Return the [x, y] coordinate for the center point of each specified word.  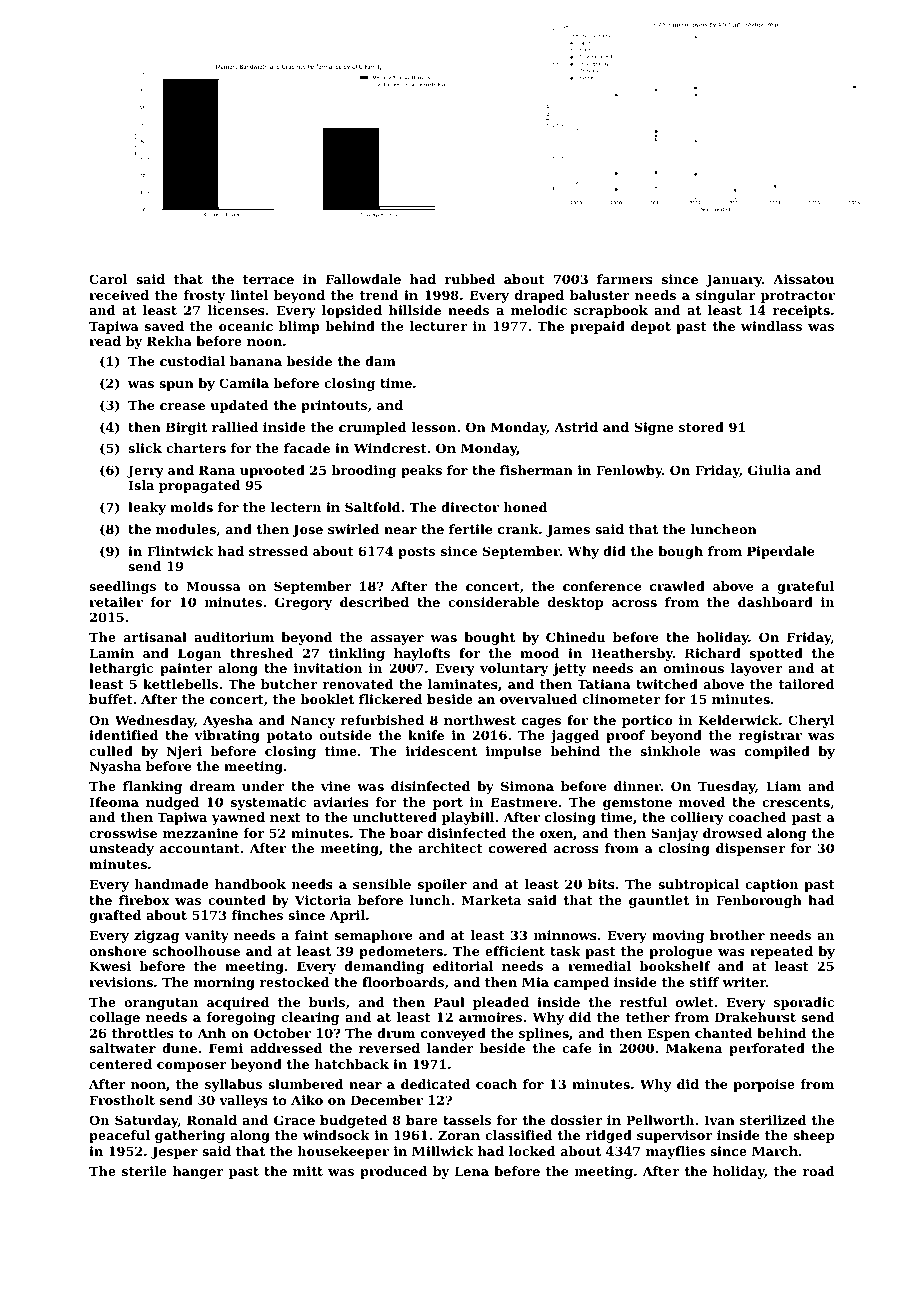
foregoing [241, 1018]
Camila [244, 383]
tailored [807, 684]
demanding [384, 967]
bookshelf [675, 966]
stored [701, 427]
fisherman [536, 470]
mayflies [675, 1152]
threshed [262, 653]
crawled [677, 586]
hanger [198, 1172]
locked [532, 1151]
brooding [364, 471]
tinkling [356, 654]
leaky [147, 508]
